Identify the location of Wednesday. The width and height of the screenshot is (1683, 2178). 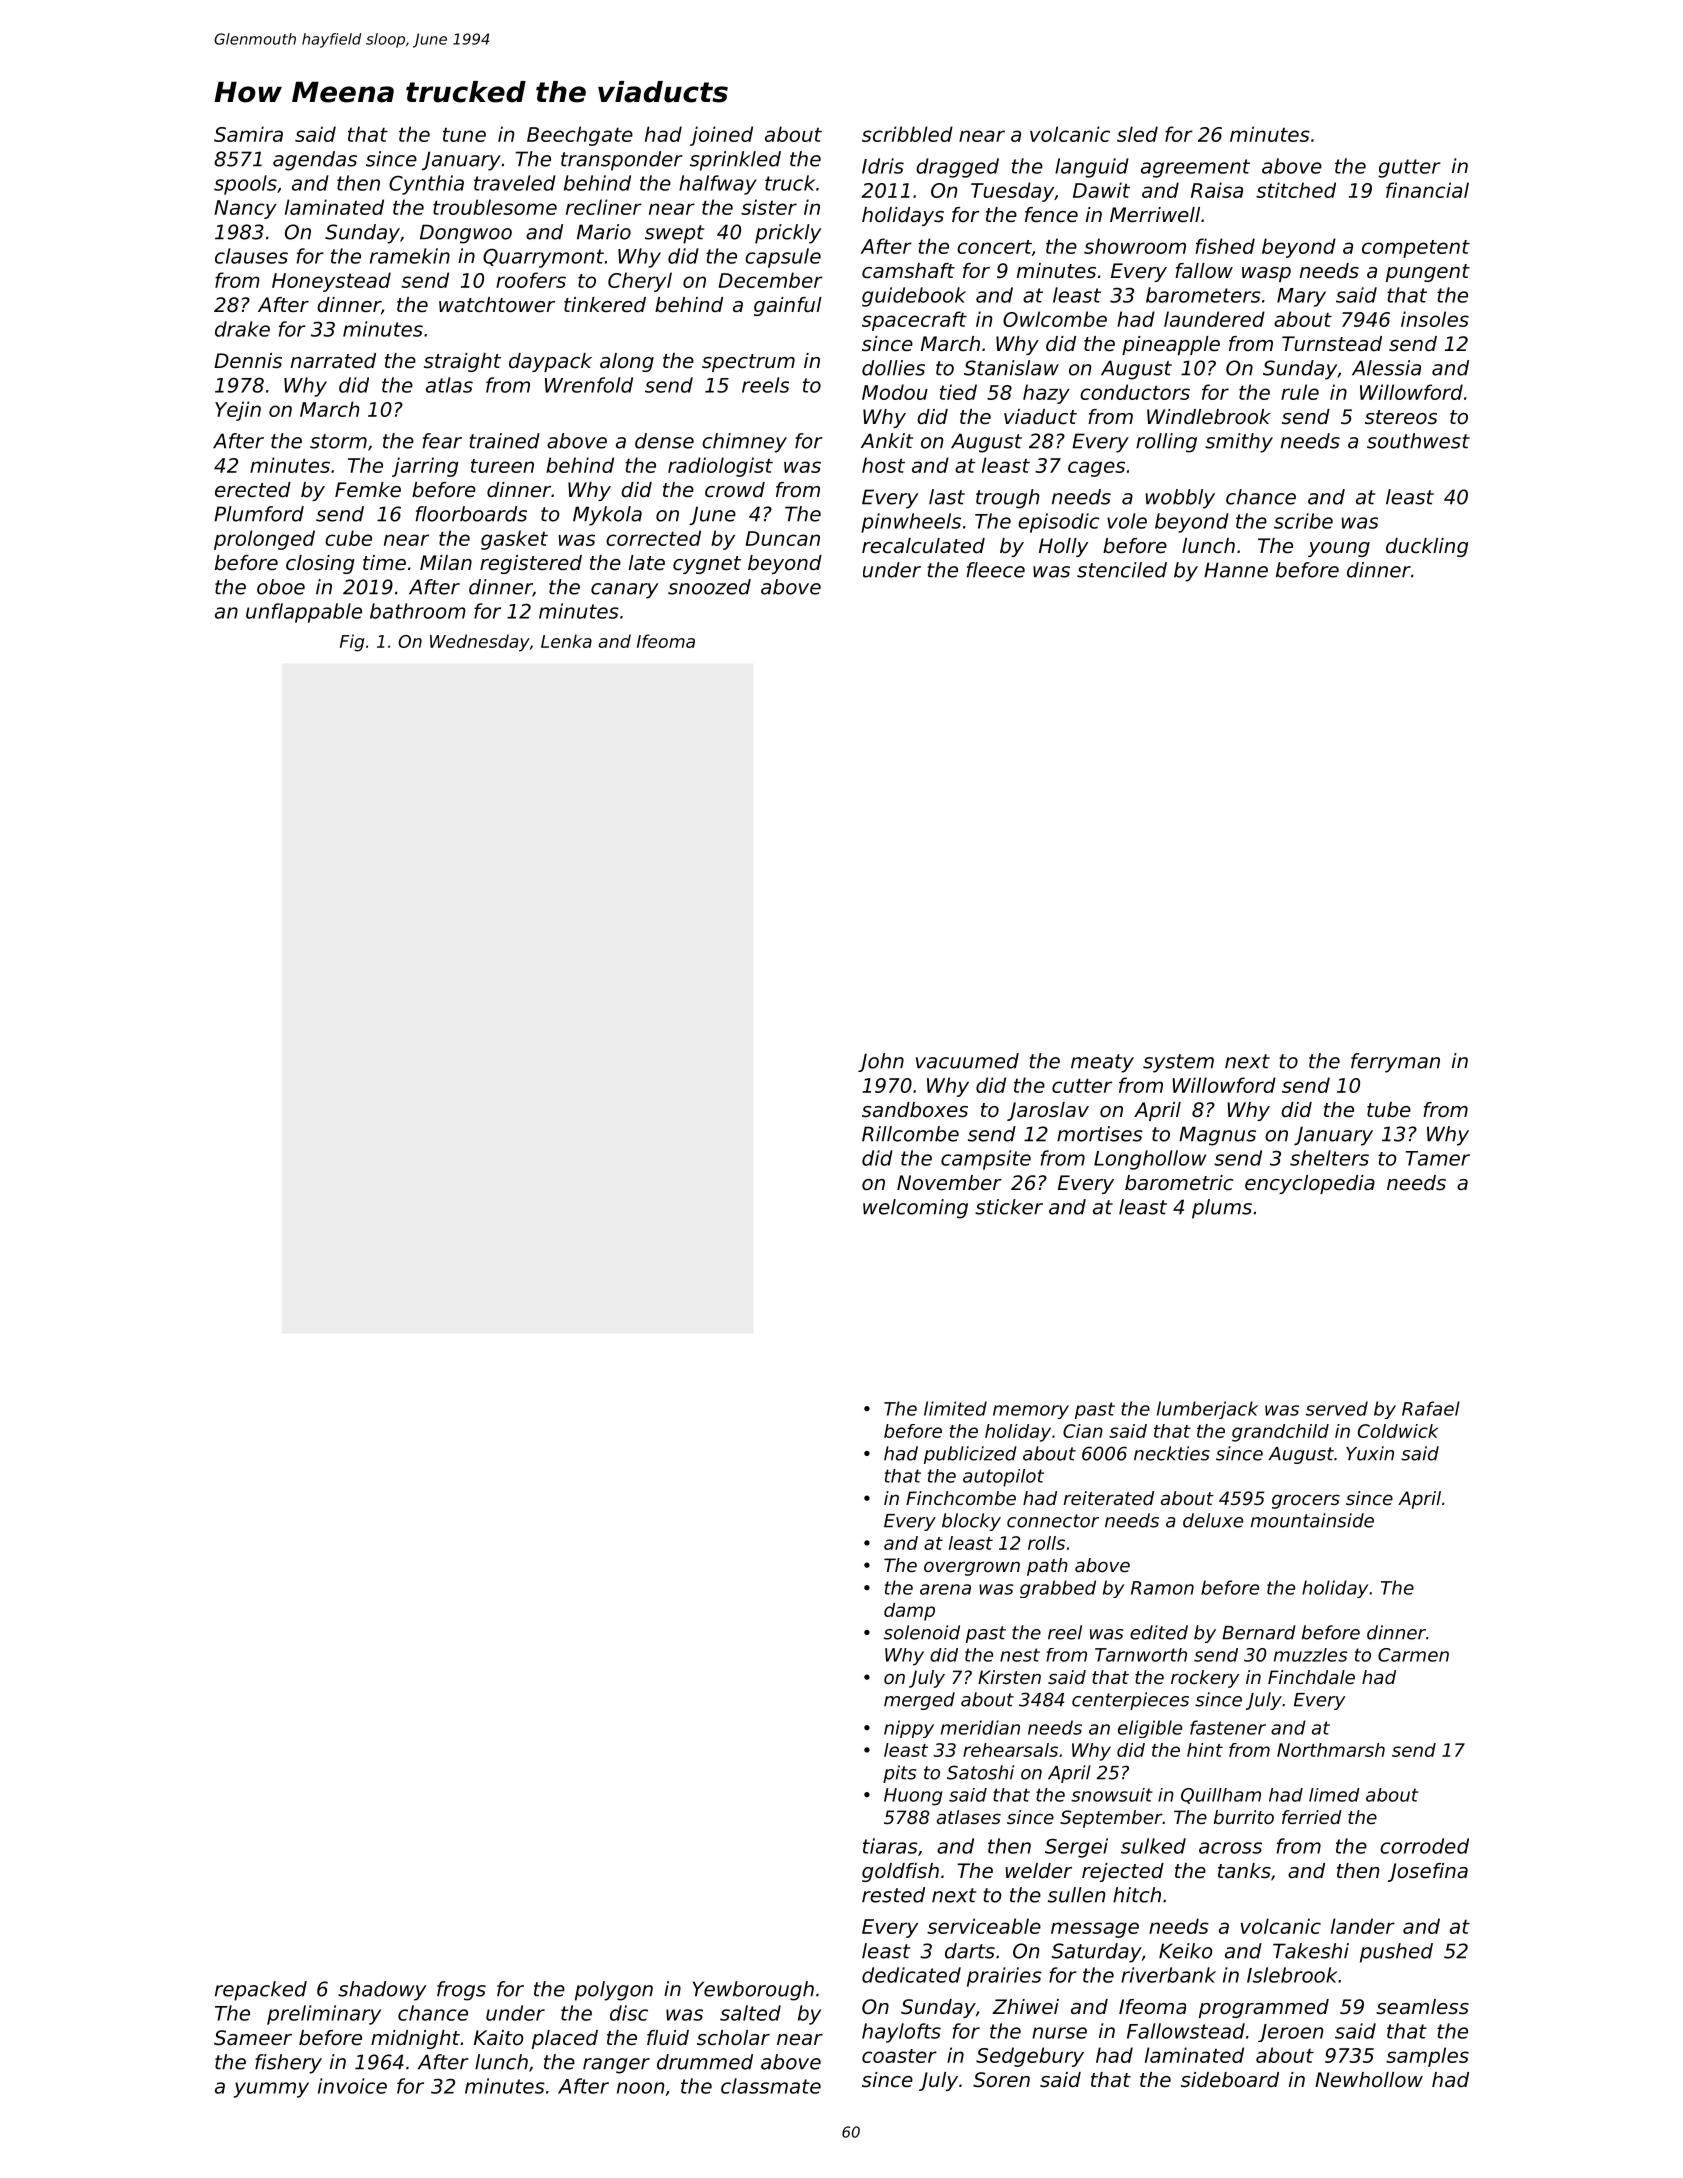
(480, 643).
